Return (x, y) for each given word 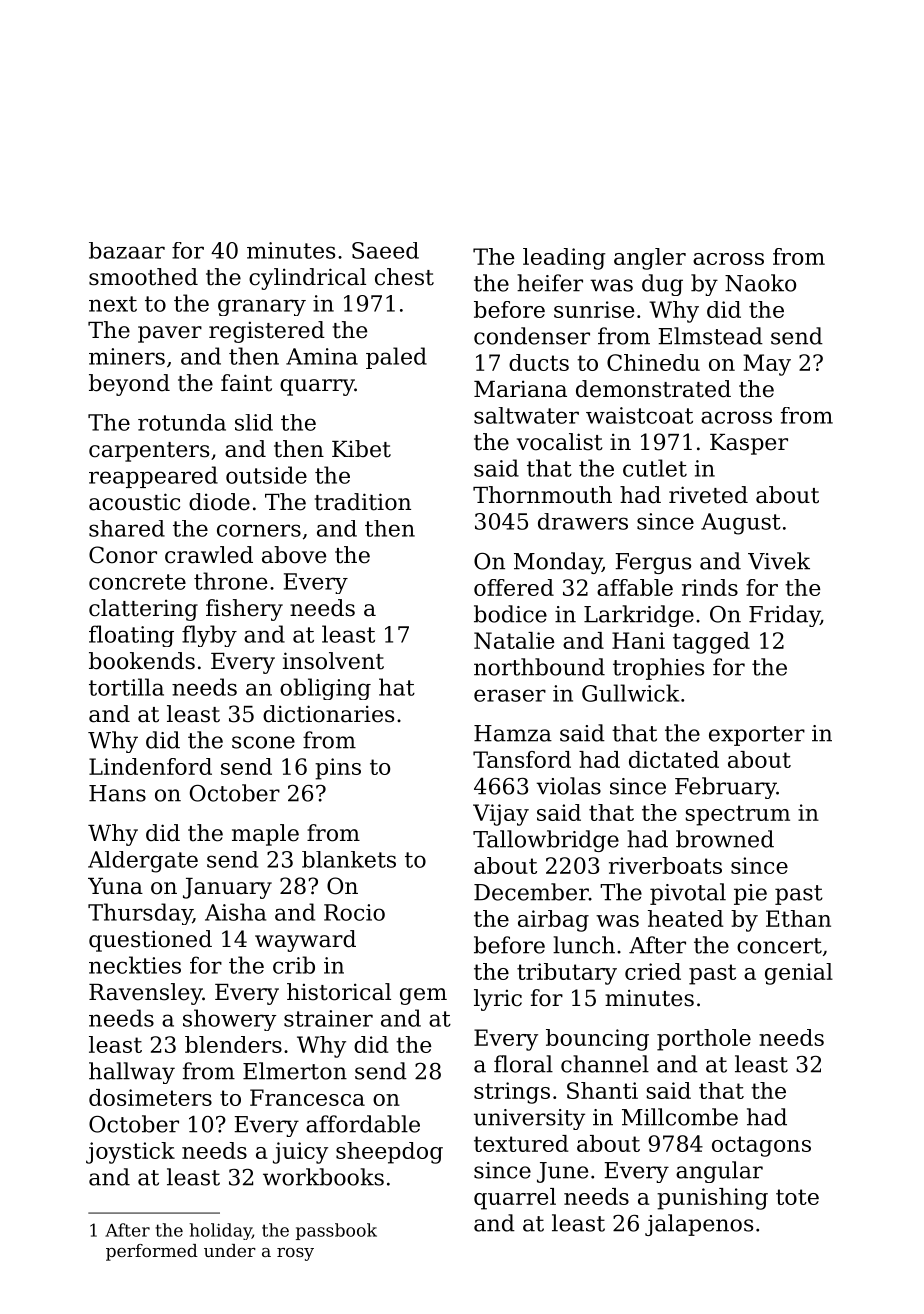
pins (338, 769)
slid (254, 422)
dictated (674, 759)
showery (229, 1020)
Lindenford (150, 766)
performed (152, 1252)
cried (653, 971)
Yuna (115, 886)
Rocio (354, 912)
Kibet (361, 449)
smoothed (143, 277)
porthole (704, 1040)
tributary (567, 974)
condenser (532, 336)
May (767, 365)
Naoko (760, 283)
